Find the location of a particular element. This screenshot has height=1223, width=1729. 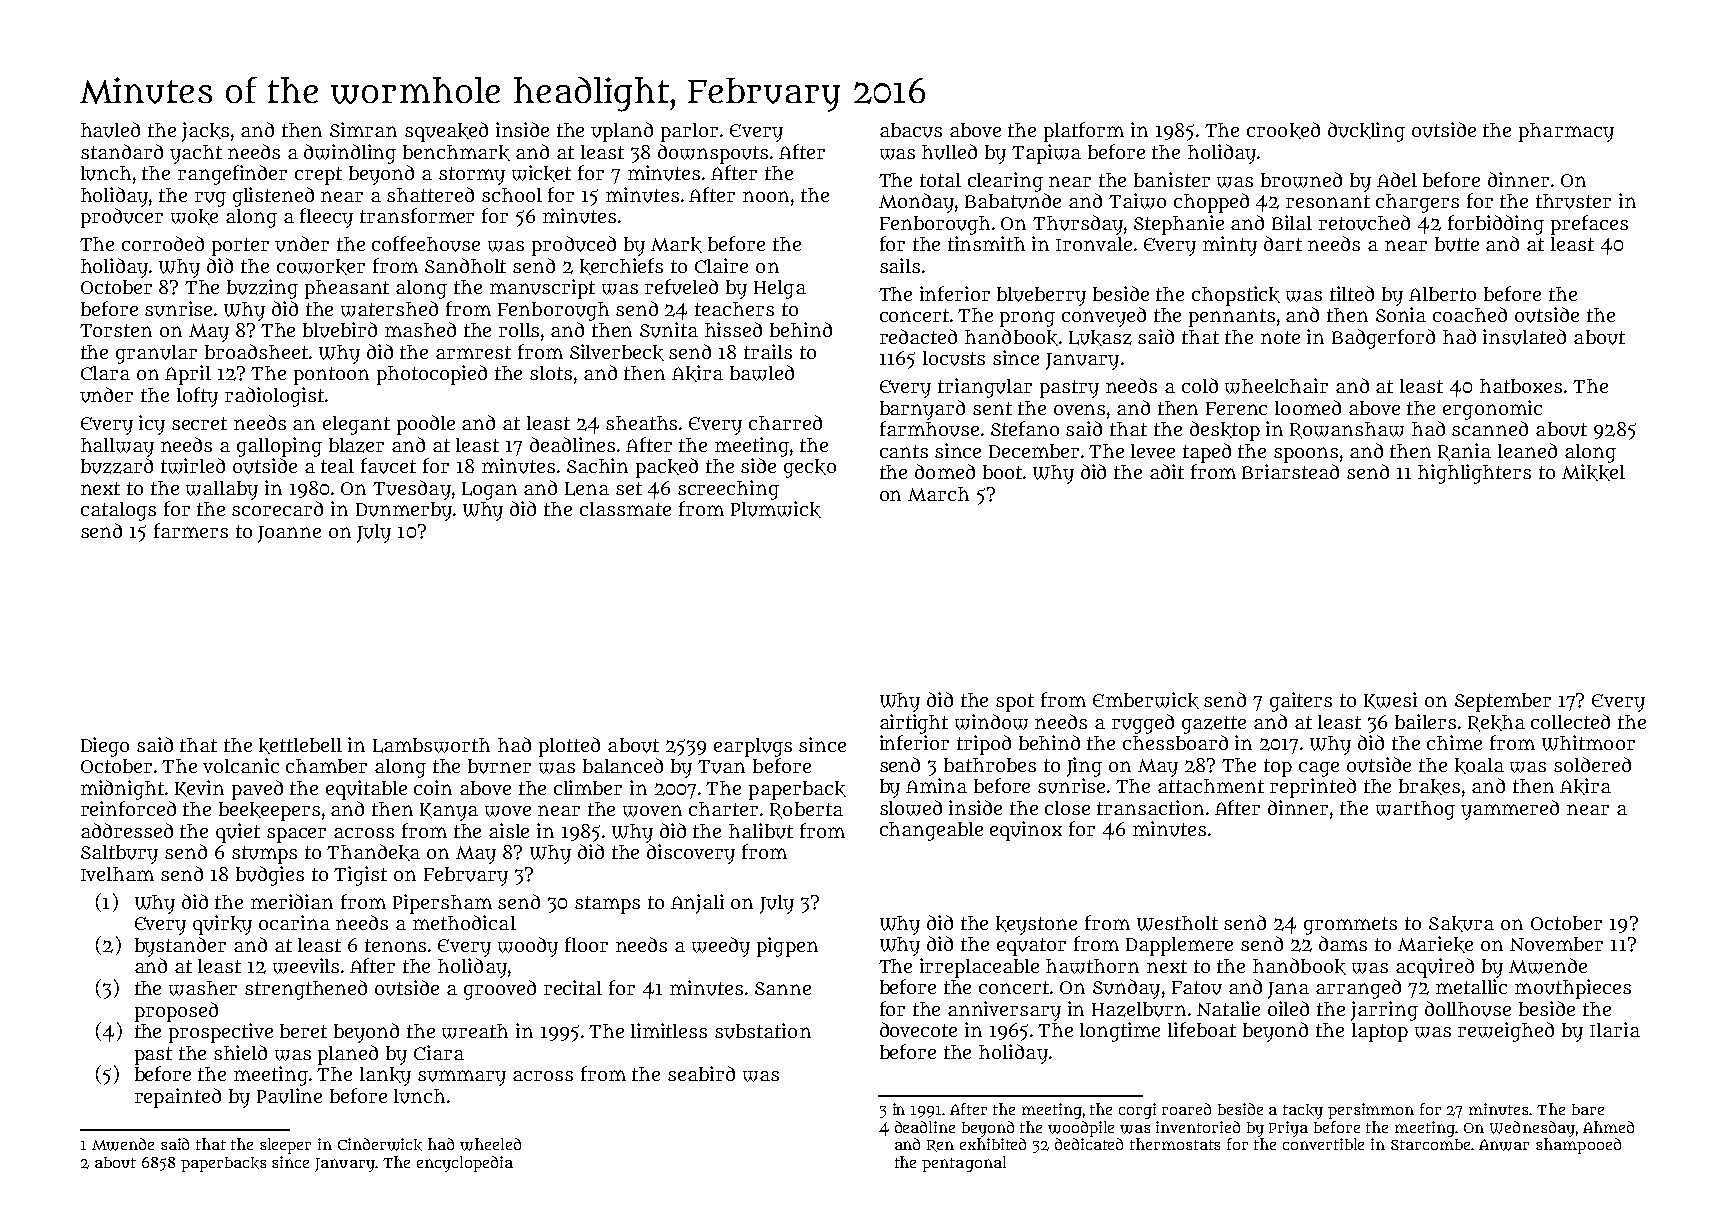

shield is located at coordinates (240, 1052).
